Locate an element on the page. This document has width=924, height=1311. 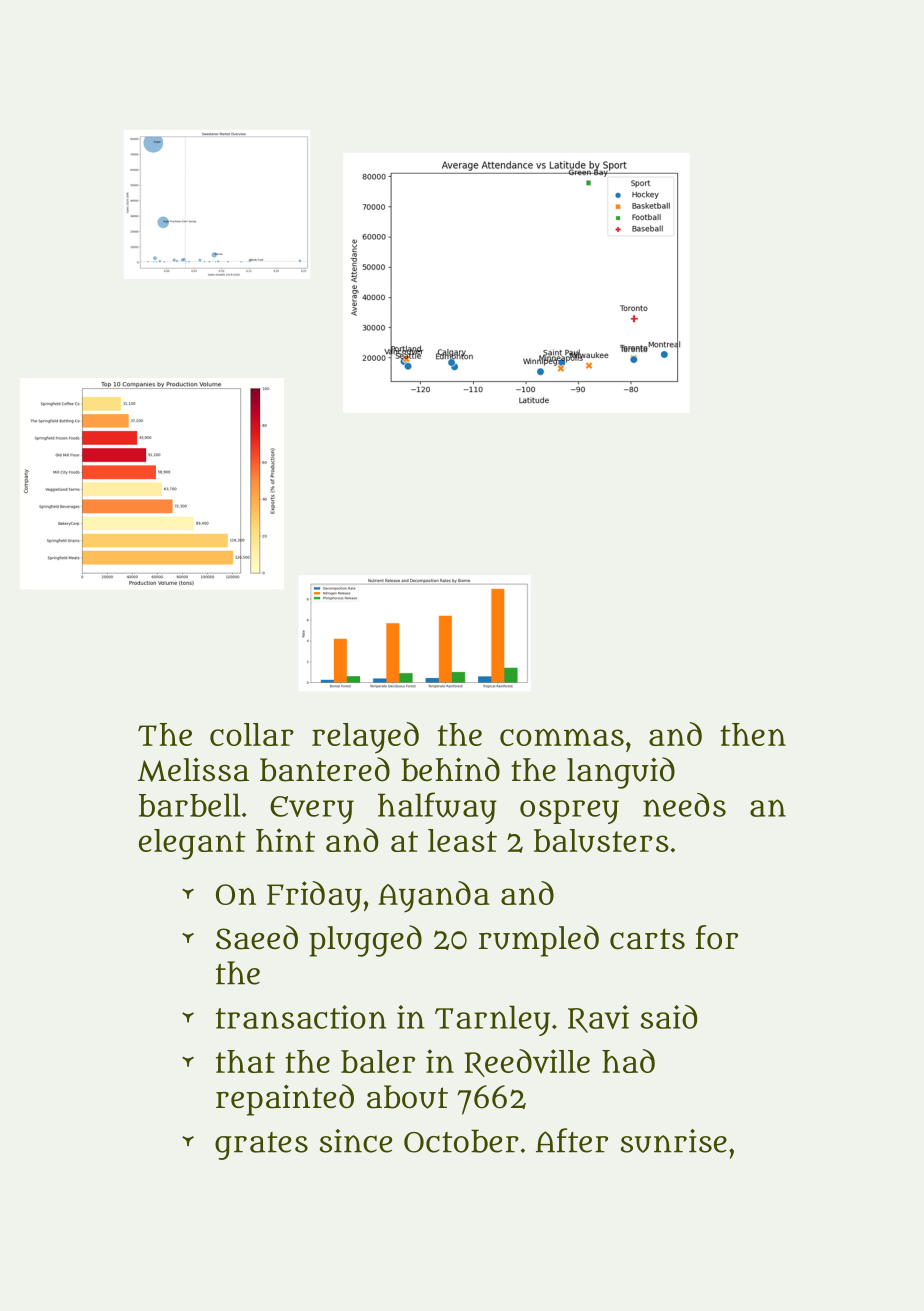
repainted is located at coordinates (285, 1100).
